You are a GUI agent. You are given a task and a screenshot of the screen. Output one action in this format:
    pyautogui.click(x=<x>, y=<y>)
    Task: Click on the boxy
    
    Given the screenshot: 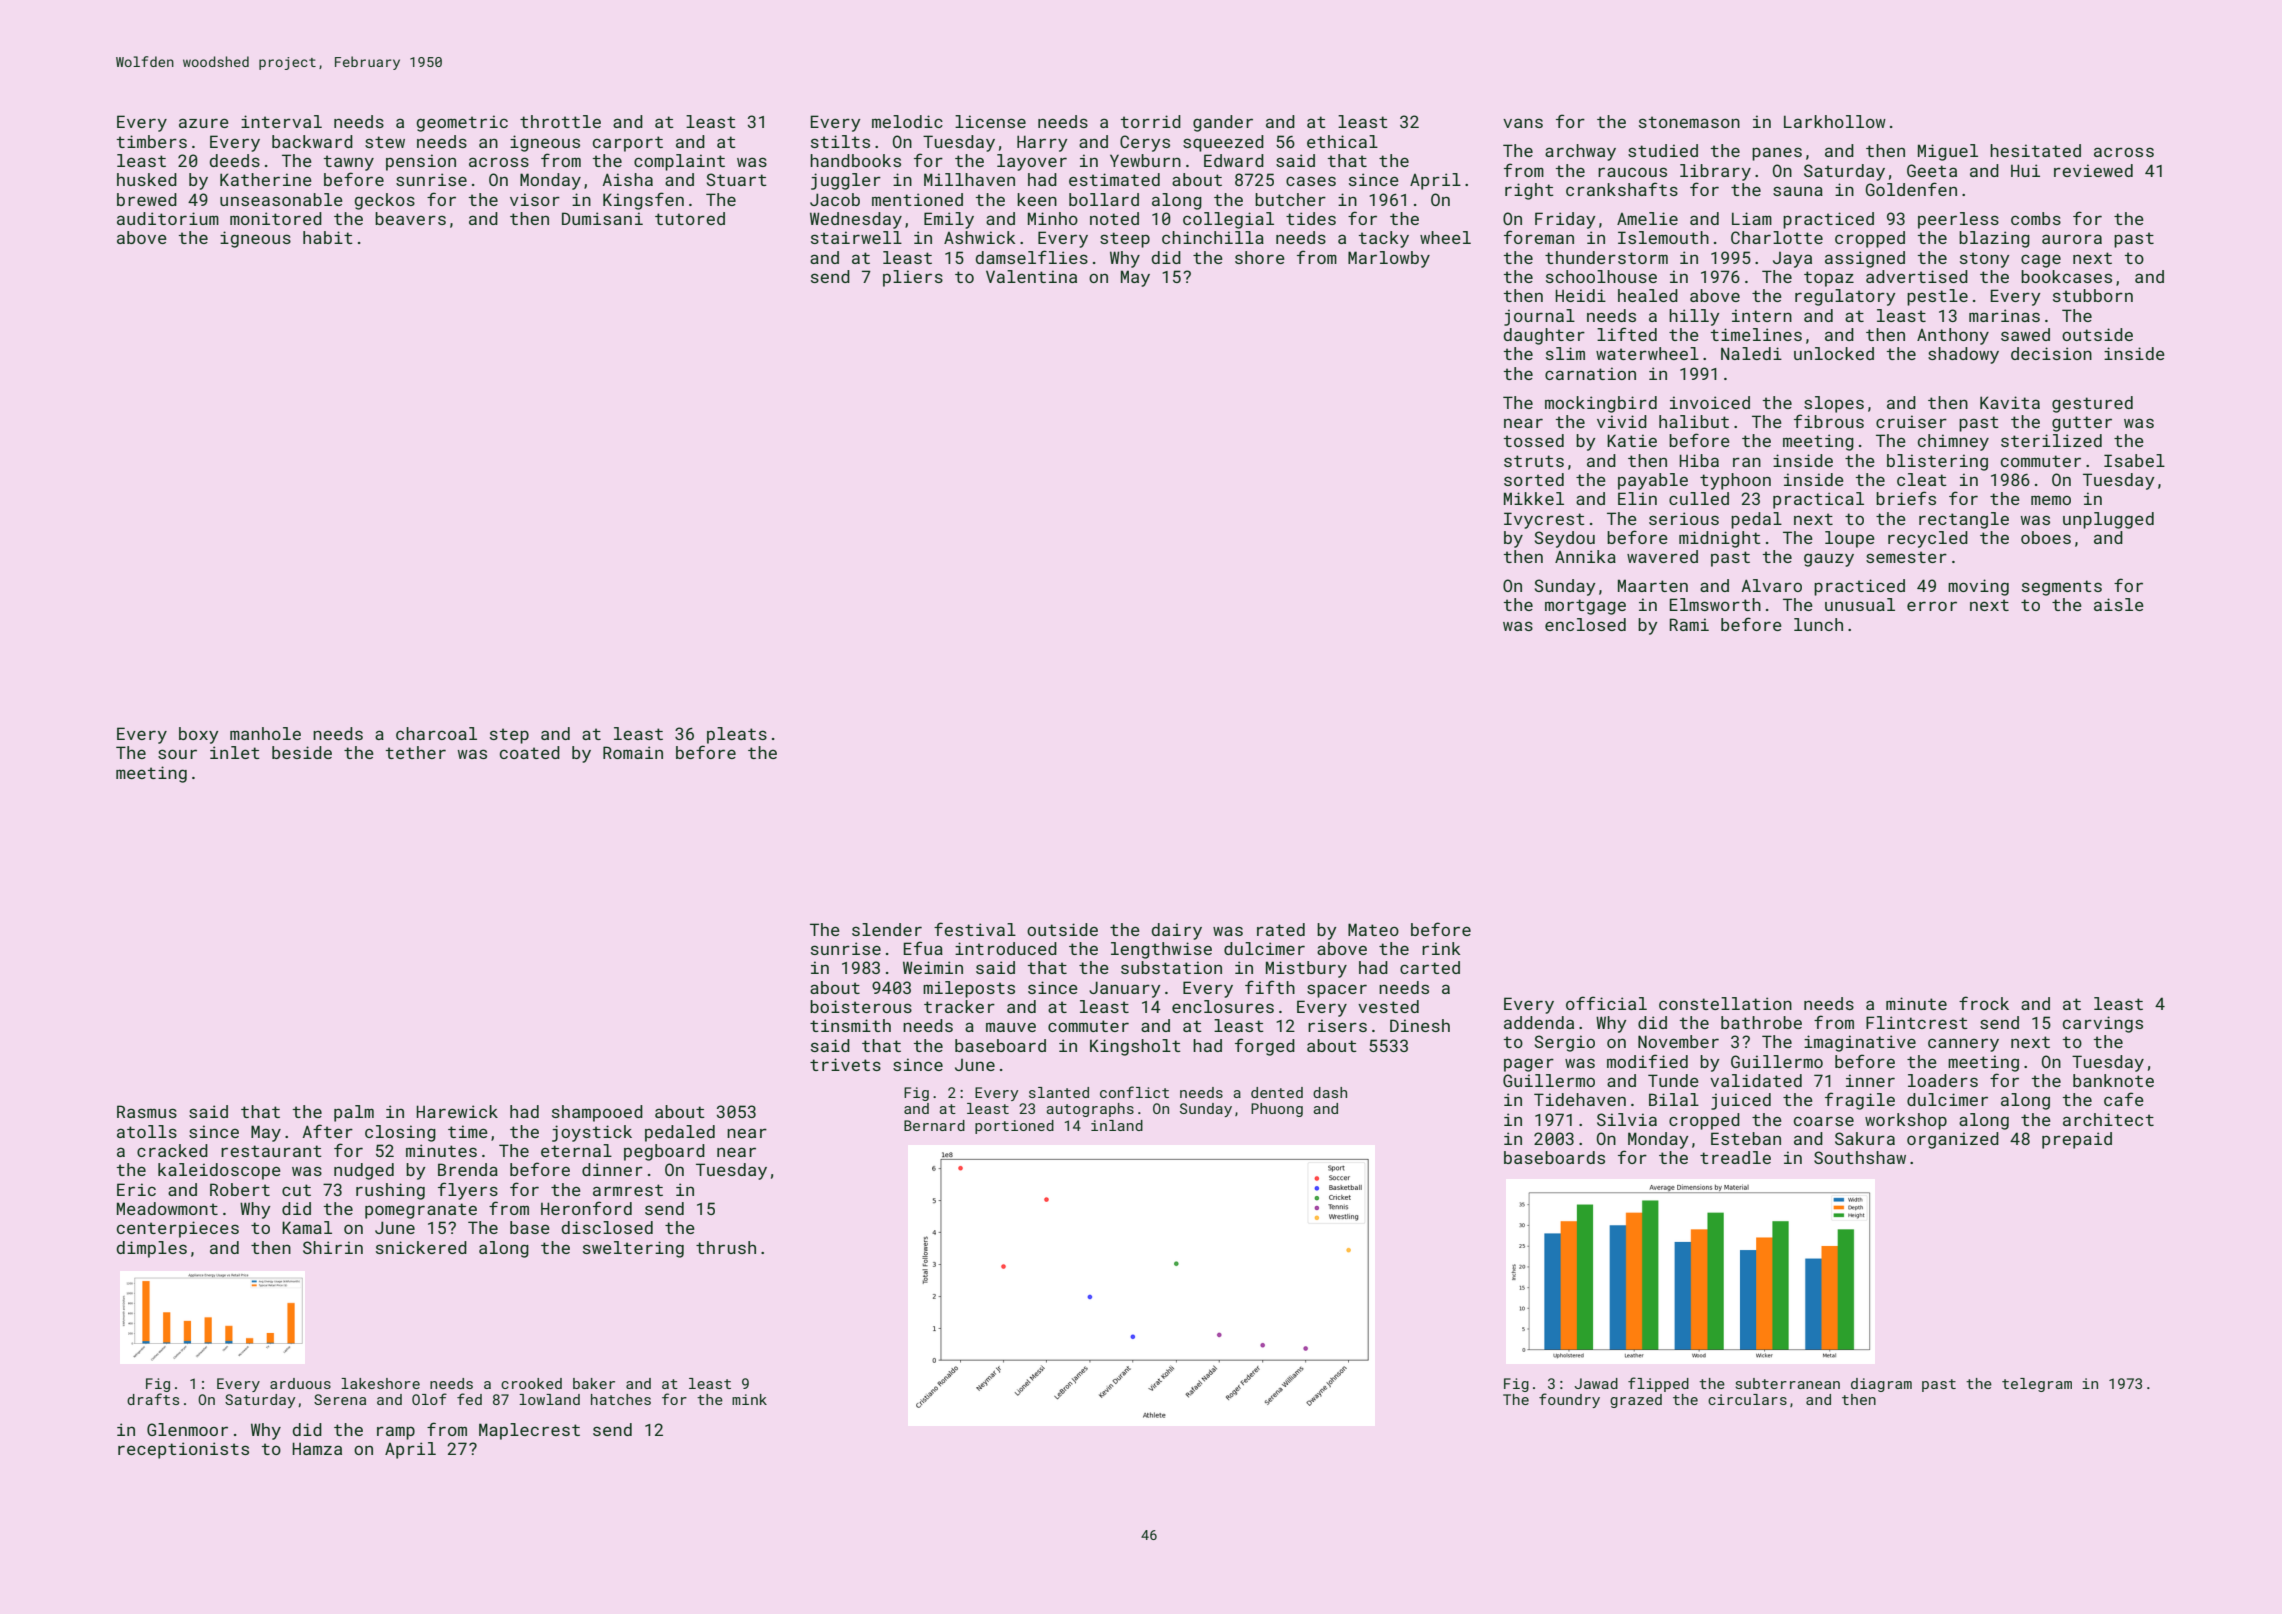 What is the action you would take?
    pyautogui.click(x=199, y=735)
